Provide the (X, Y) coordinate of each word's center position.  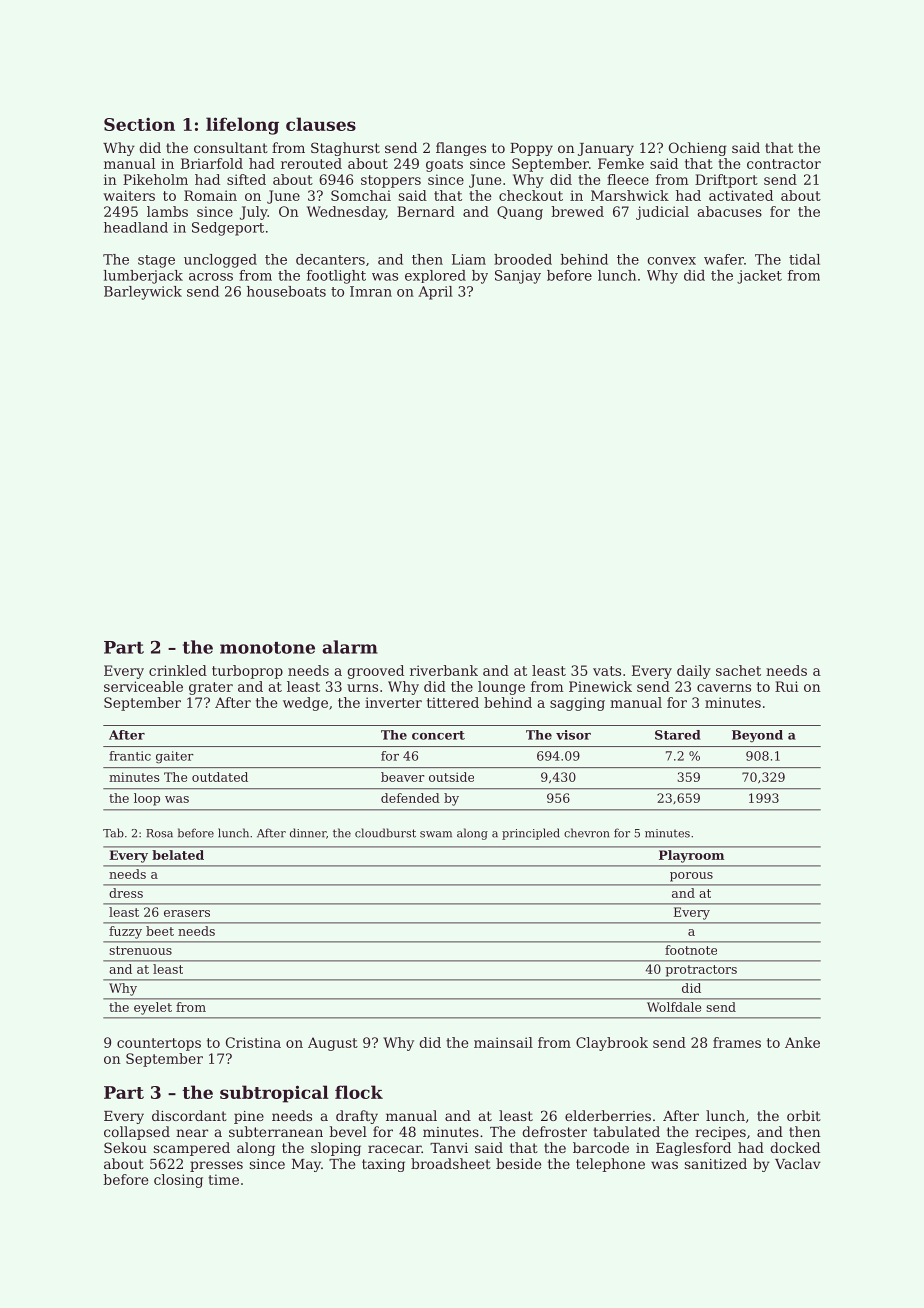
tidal (804, 259)
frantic (130, 756)
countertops (159, 1044)
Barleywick (143, 293)
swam (436, 834)
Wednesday (346, 213)
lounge (501, 688)
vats (607, 671)
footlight (336, 277)
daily (694, 672)
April (435, 293)
